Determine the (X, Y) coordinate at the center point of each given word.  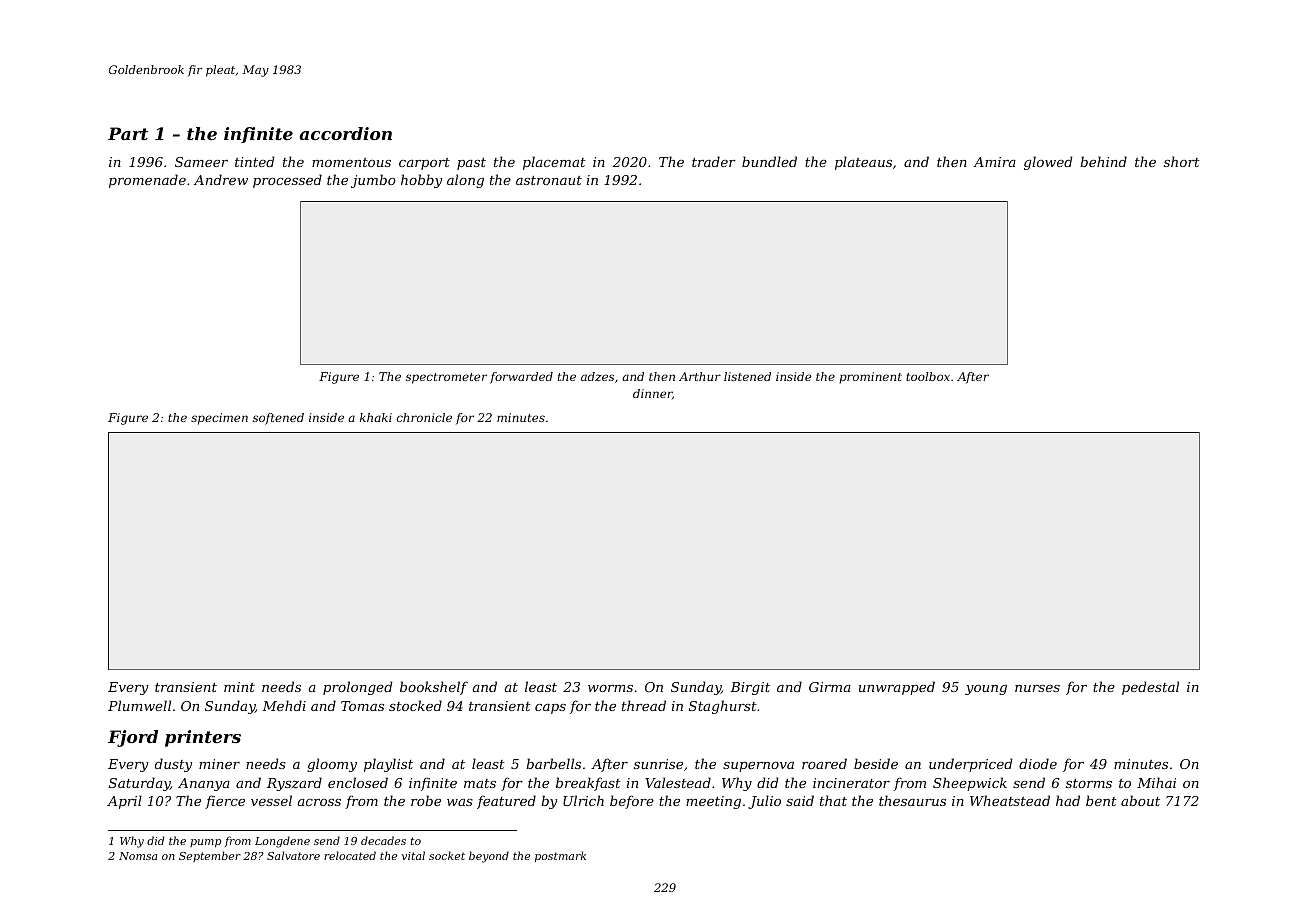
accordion (345, 133)
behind (1103, 161)
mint (239, 687)
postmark (560, 856)
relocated (350, 855)
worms (610, 688)
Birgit (750, 688)
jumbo (373, 181)
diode (1038, 763)
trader (714, 161)
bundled (769, 161)
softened (278, 419)
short (1182, 161)
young (986, 690)
